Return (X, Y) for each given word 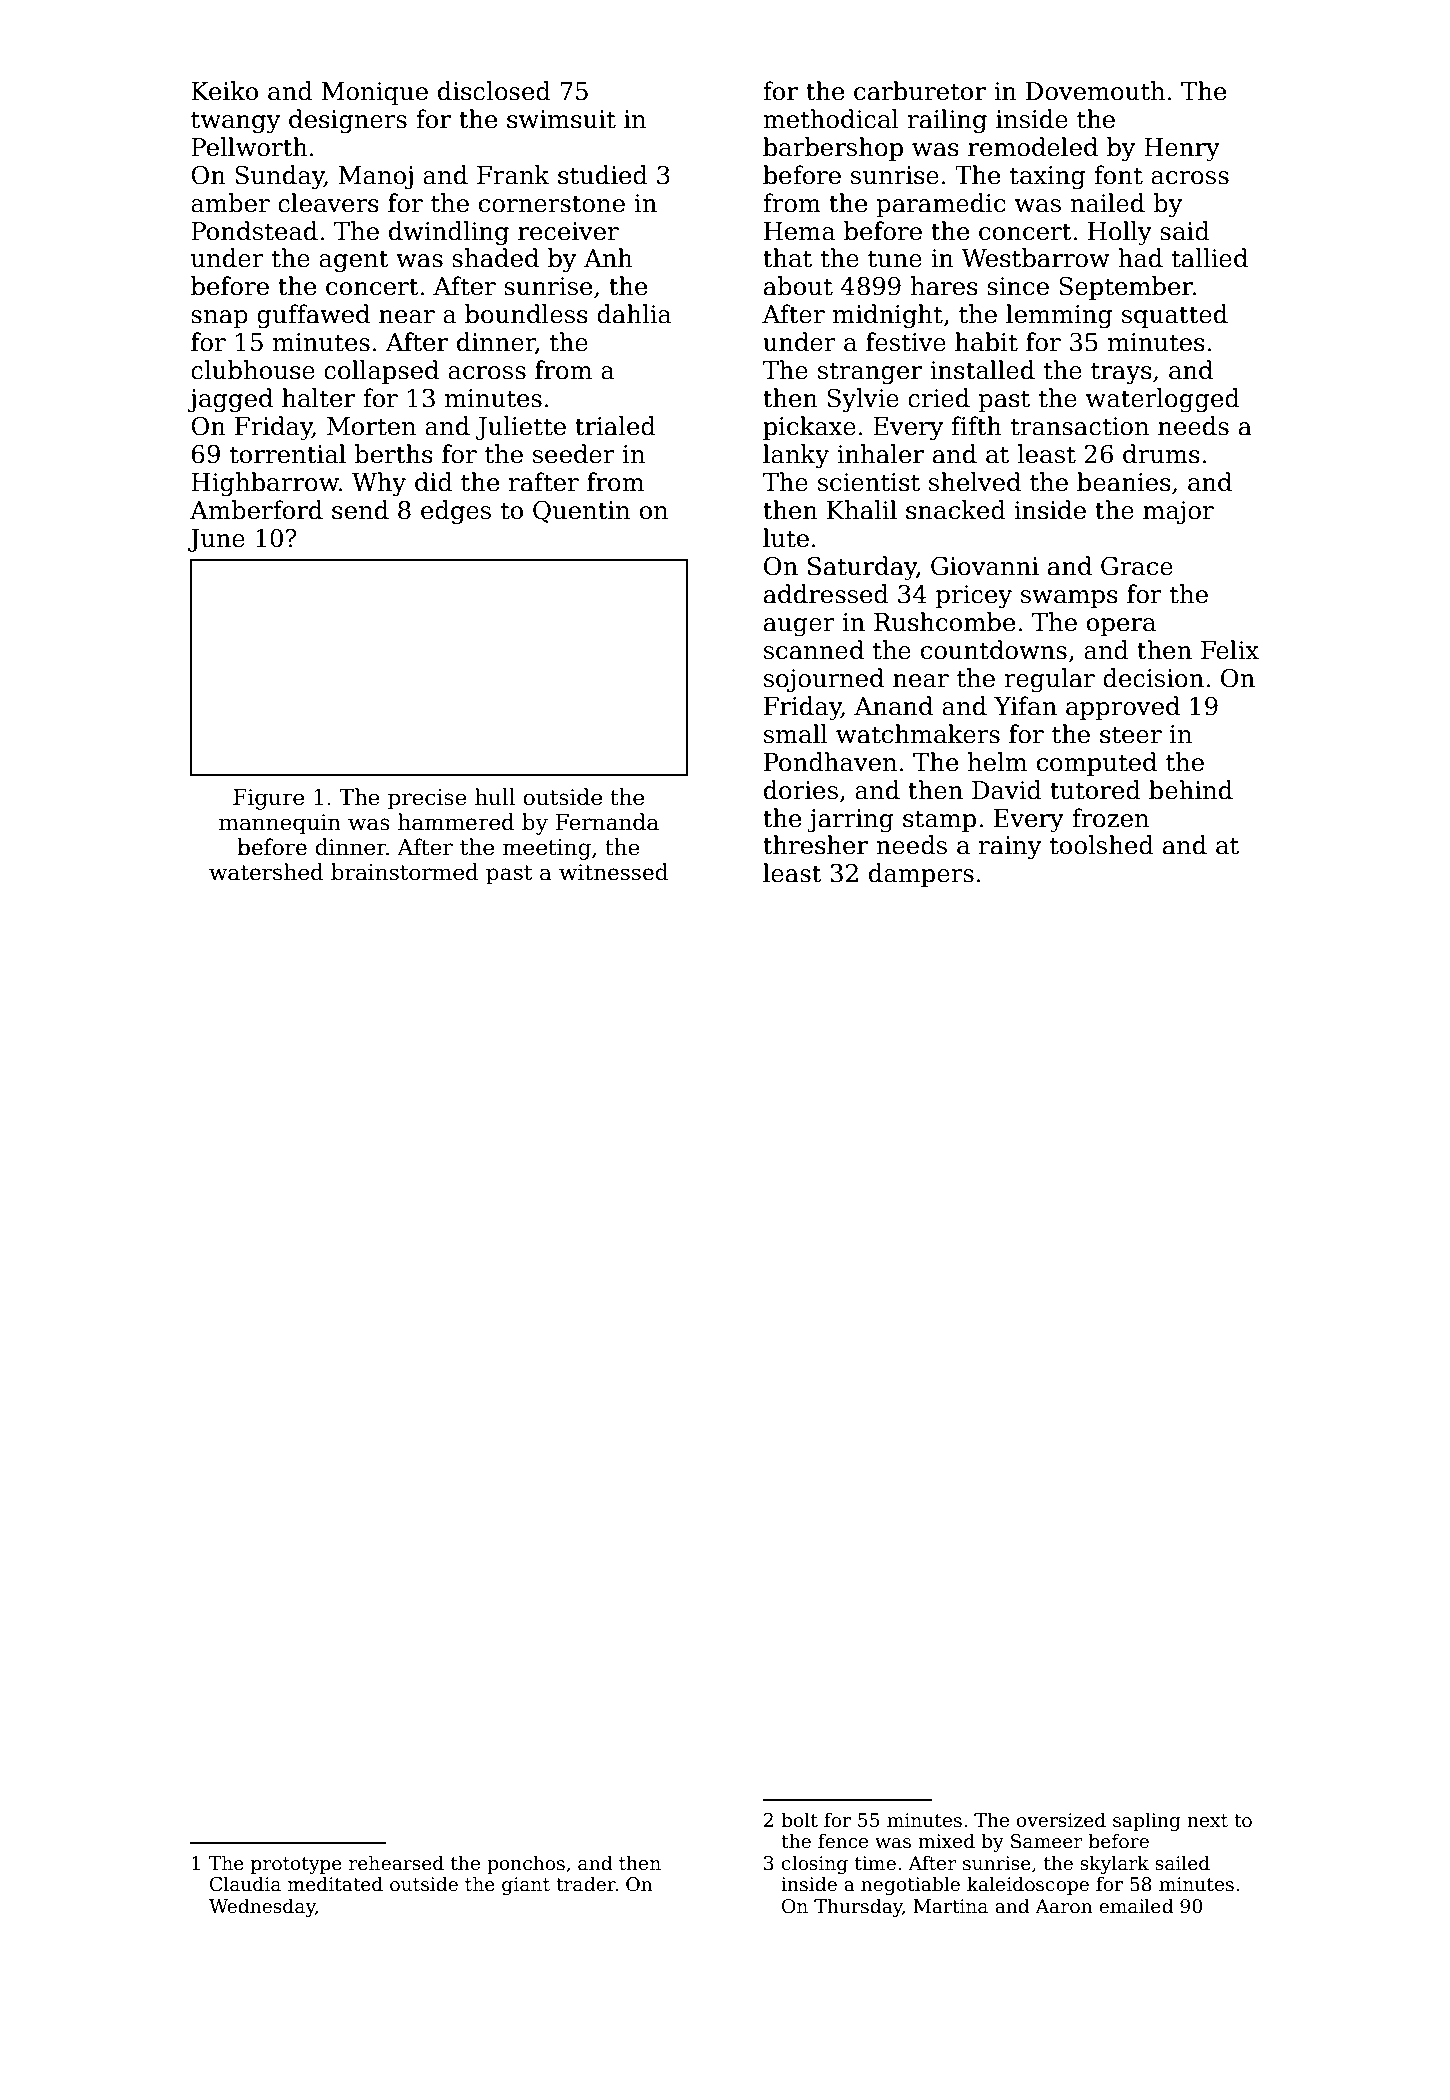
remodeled (1033, 147)
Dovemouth (1095, 91)
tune (895, 259)
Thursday (858, 1907)
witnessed (613, 872)
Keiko (224, 91)
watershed (266, 872)
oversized (1061, 1820)
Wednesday (262, 1907)
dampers (921, 875)
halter (318, 398)
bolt (799, 1820)
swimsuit (561, 119)
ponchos (526, 1864)
